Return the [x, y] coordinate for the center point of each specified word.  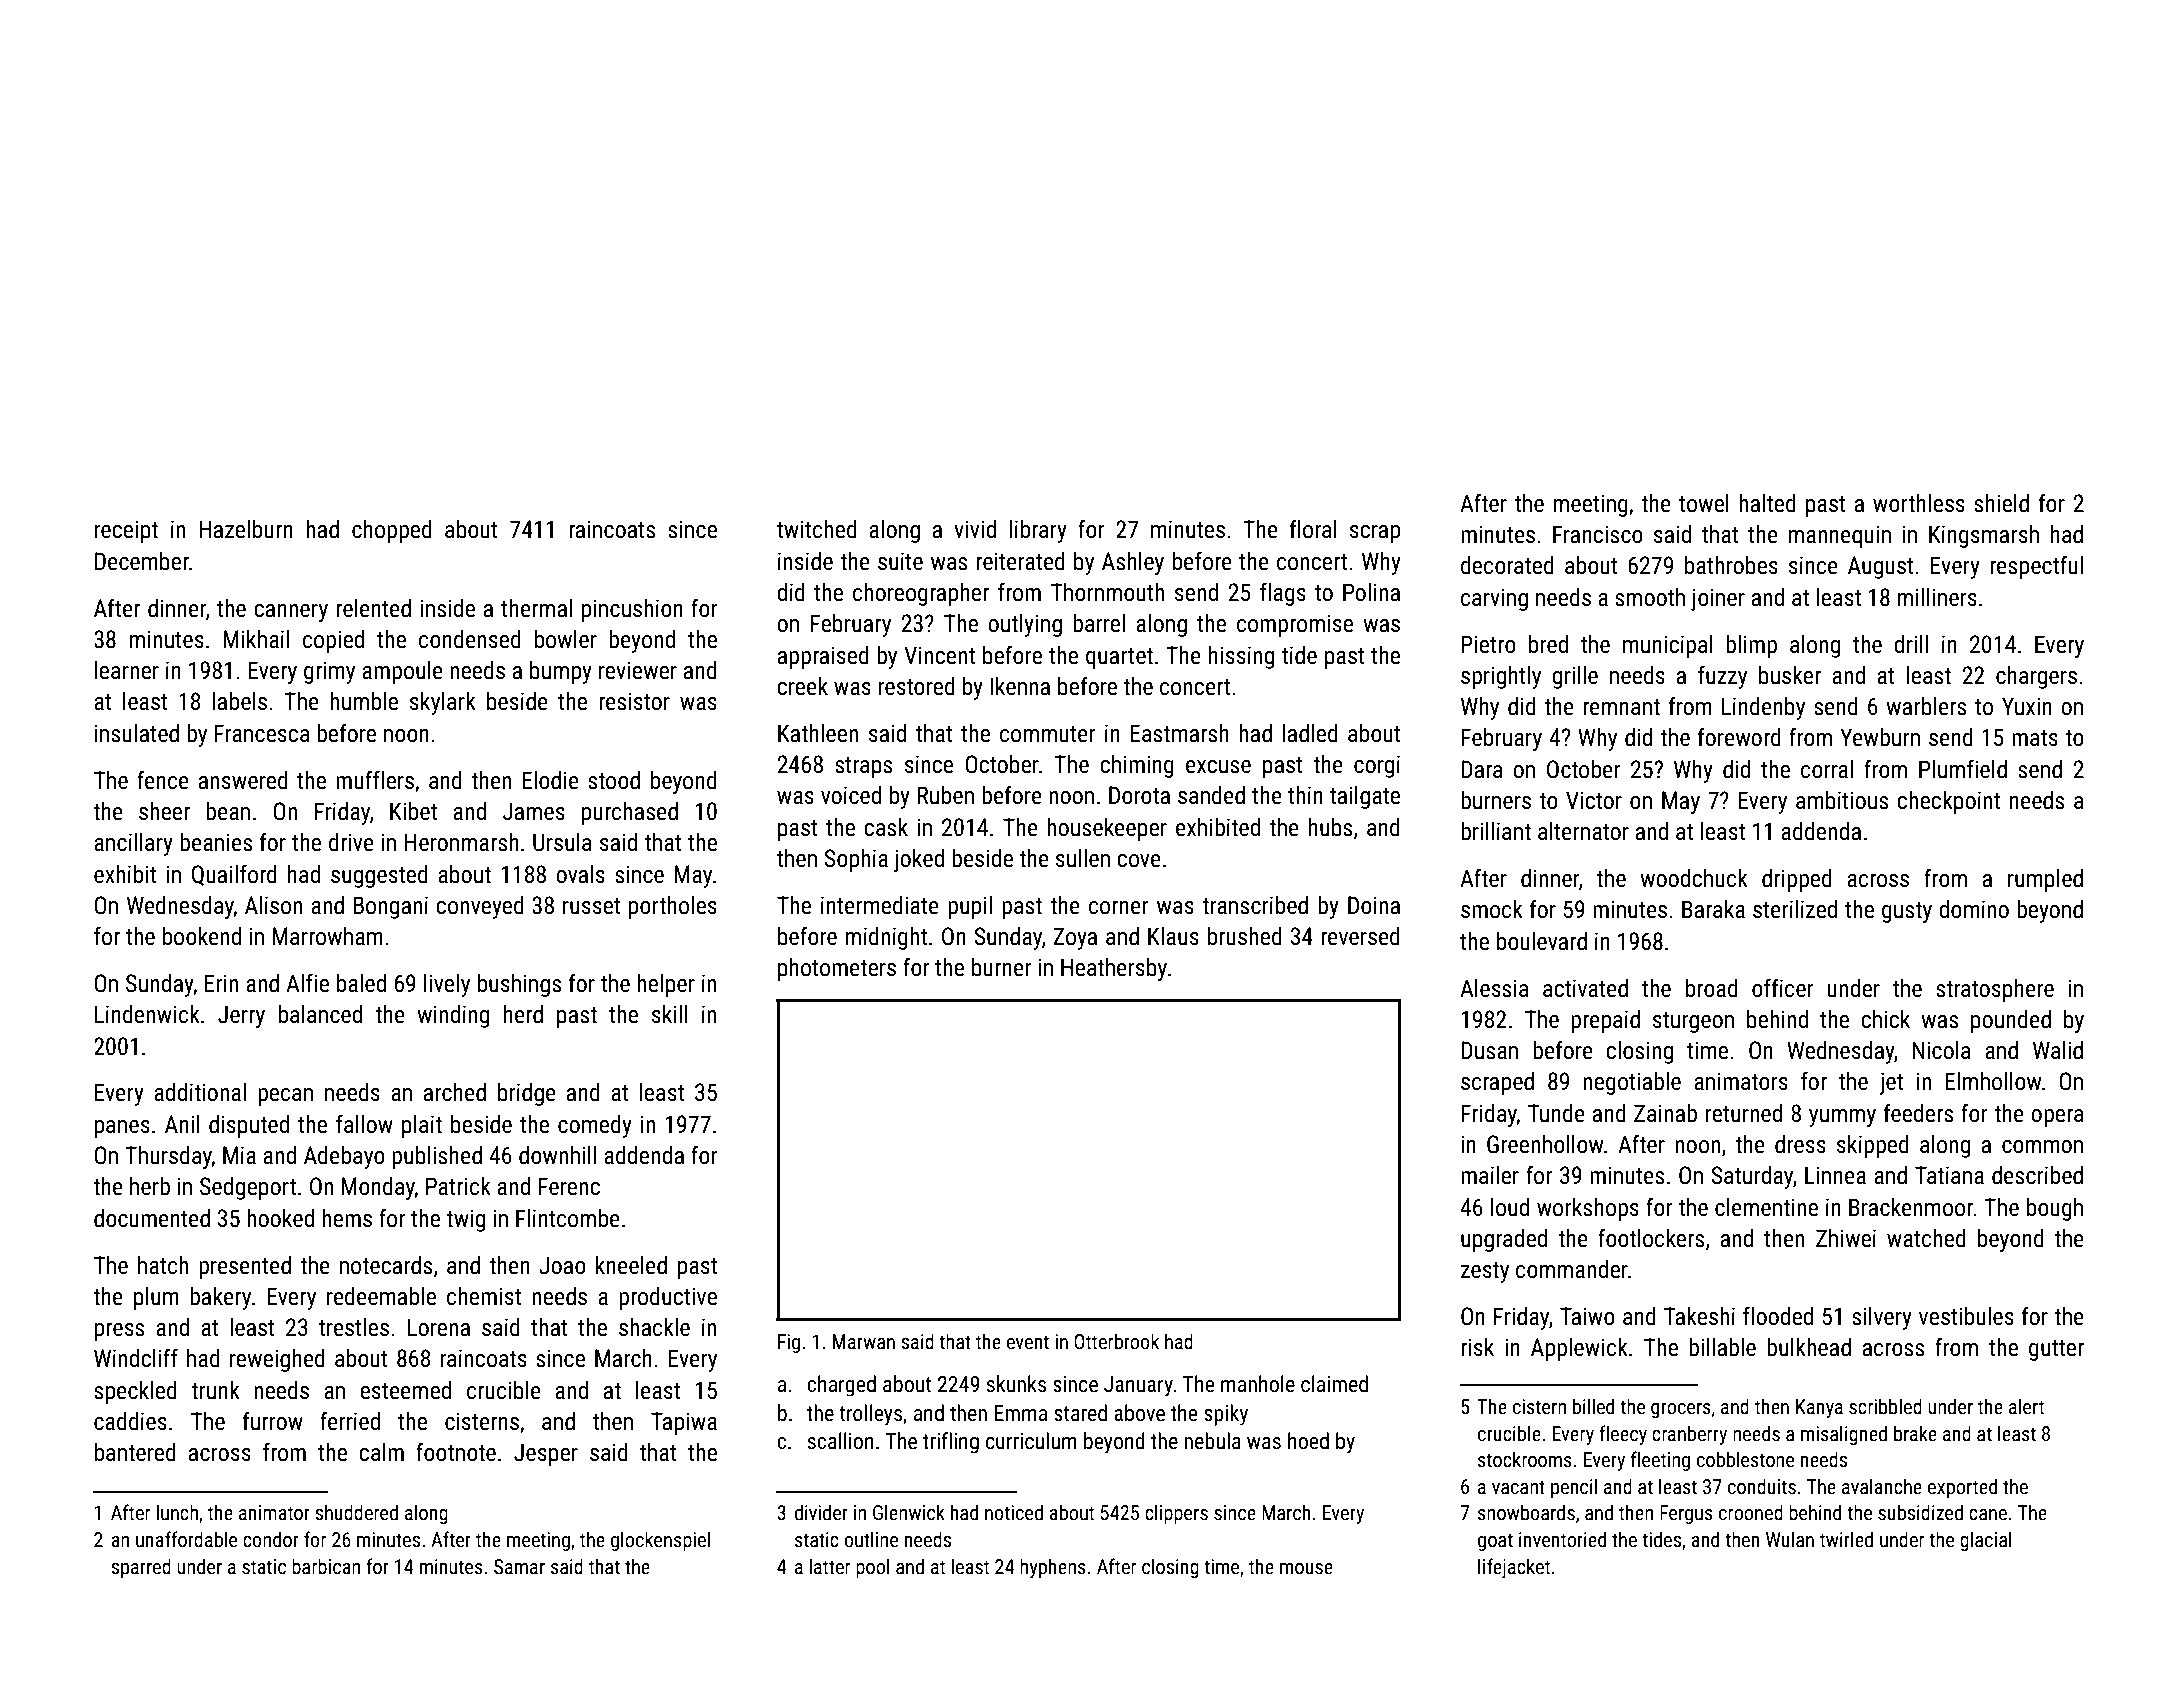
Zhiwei [1846, 1238]
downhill [557, 1155]
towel [1704, 503]
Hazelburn [246, 529]
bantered [135, 1452]
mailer [1490, 1175]
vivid [975, 529]
